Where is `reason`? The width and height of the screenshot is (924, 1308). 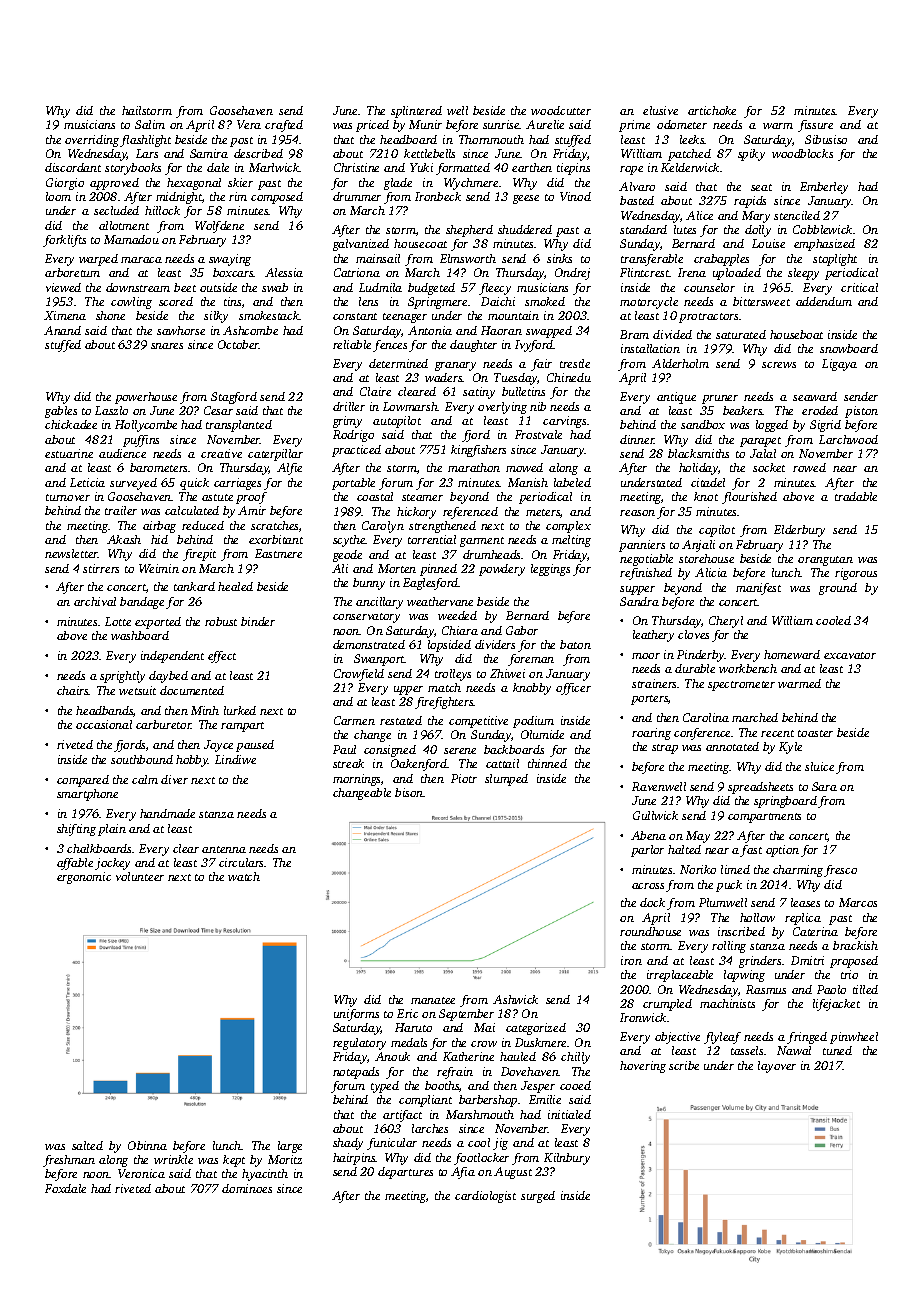 reason is located at coordinates (637, 513).
